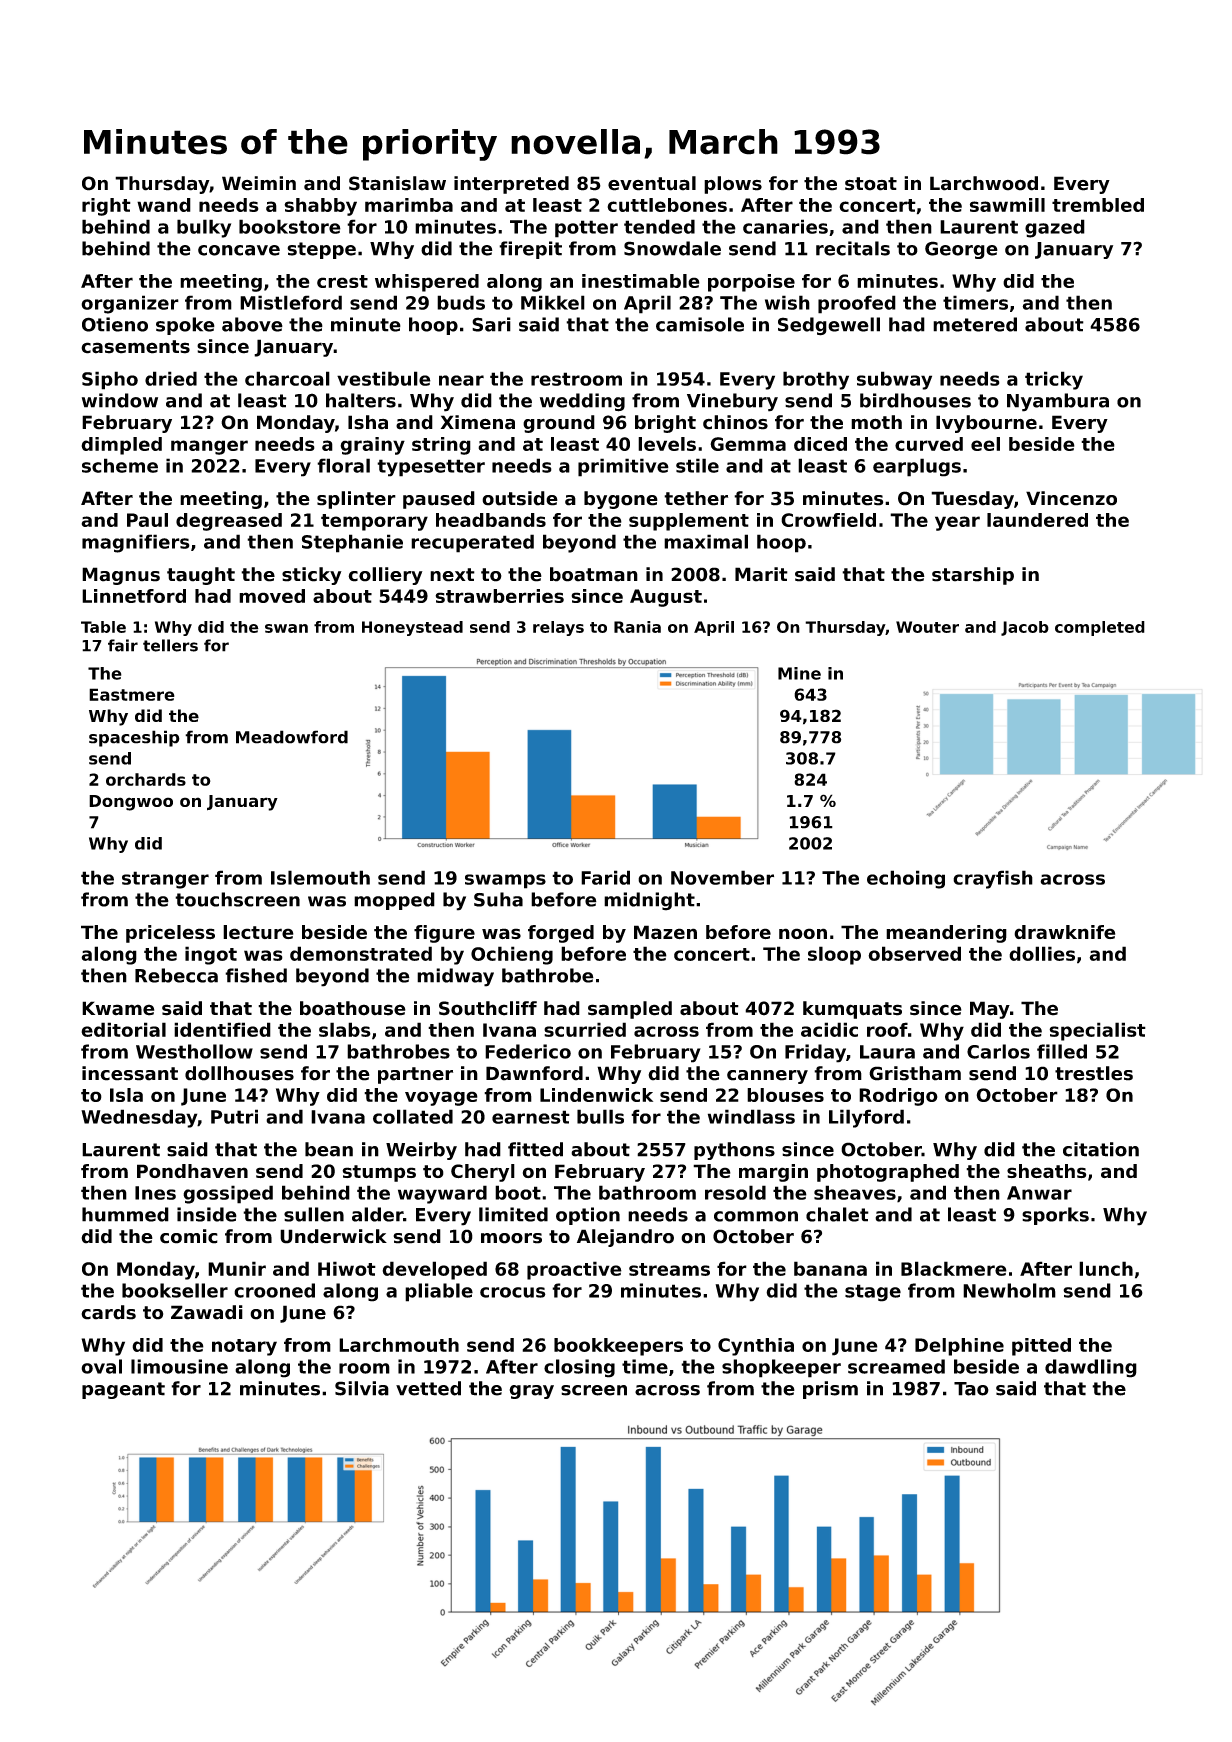 The width and height of the screenshot is (1232, 1742). Describe the element at coordinates (259, 183) in the screenshot. I see `Weimin` at that location.
